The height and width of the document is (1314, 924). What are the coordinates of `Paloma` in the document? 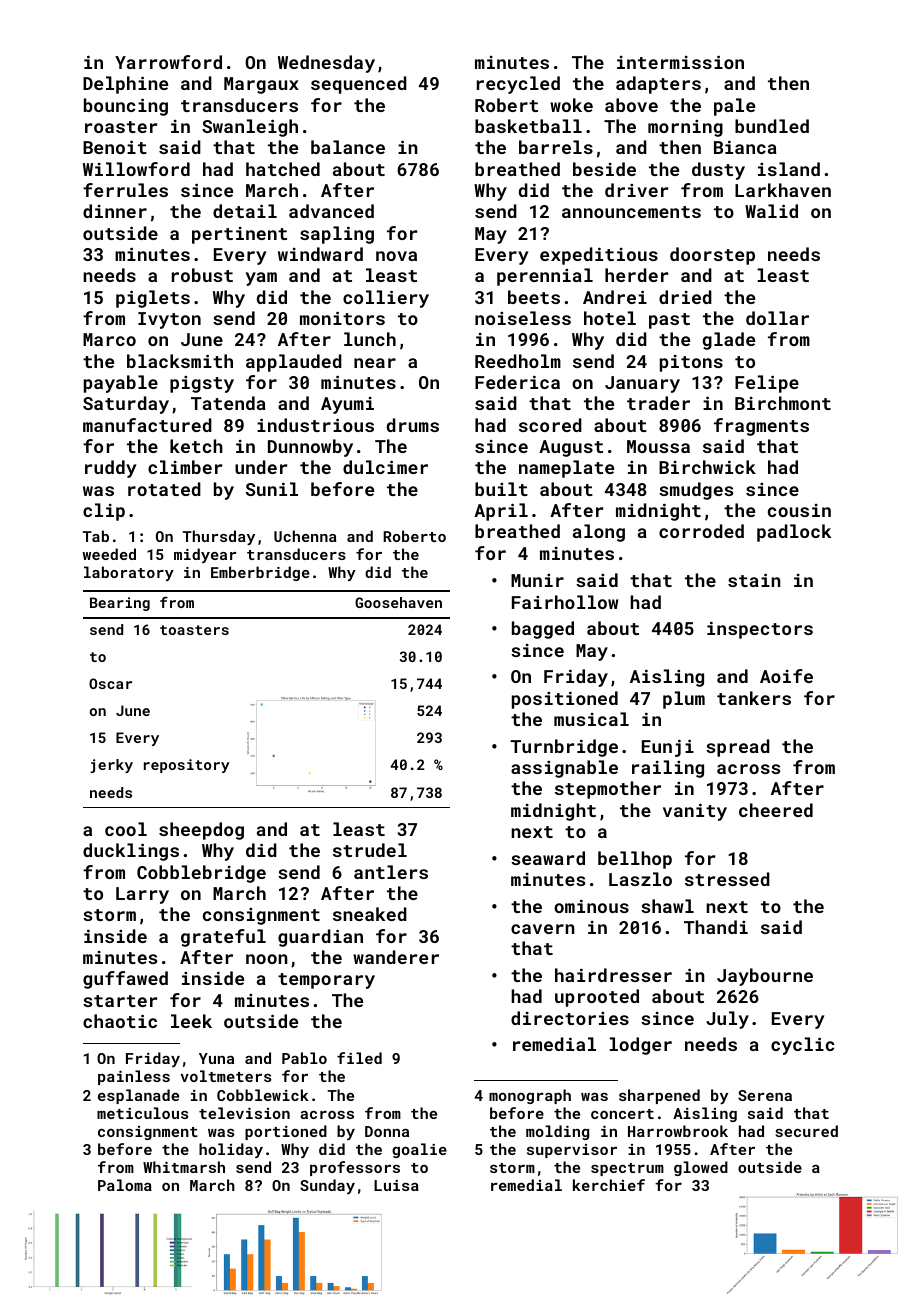 It's located at (125, 1185).
